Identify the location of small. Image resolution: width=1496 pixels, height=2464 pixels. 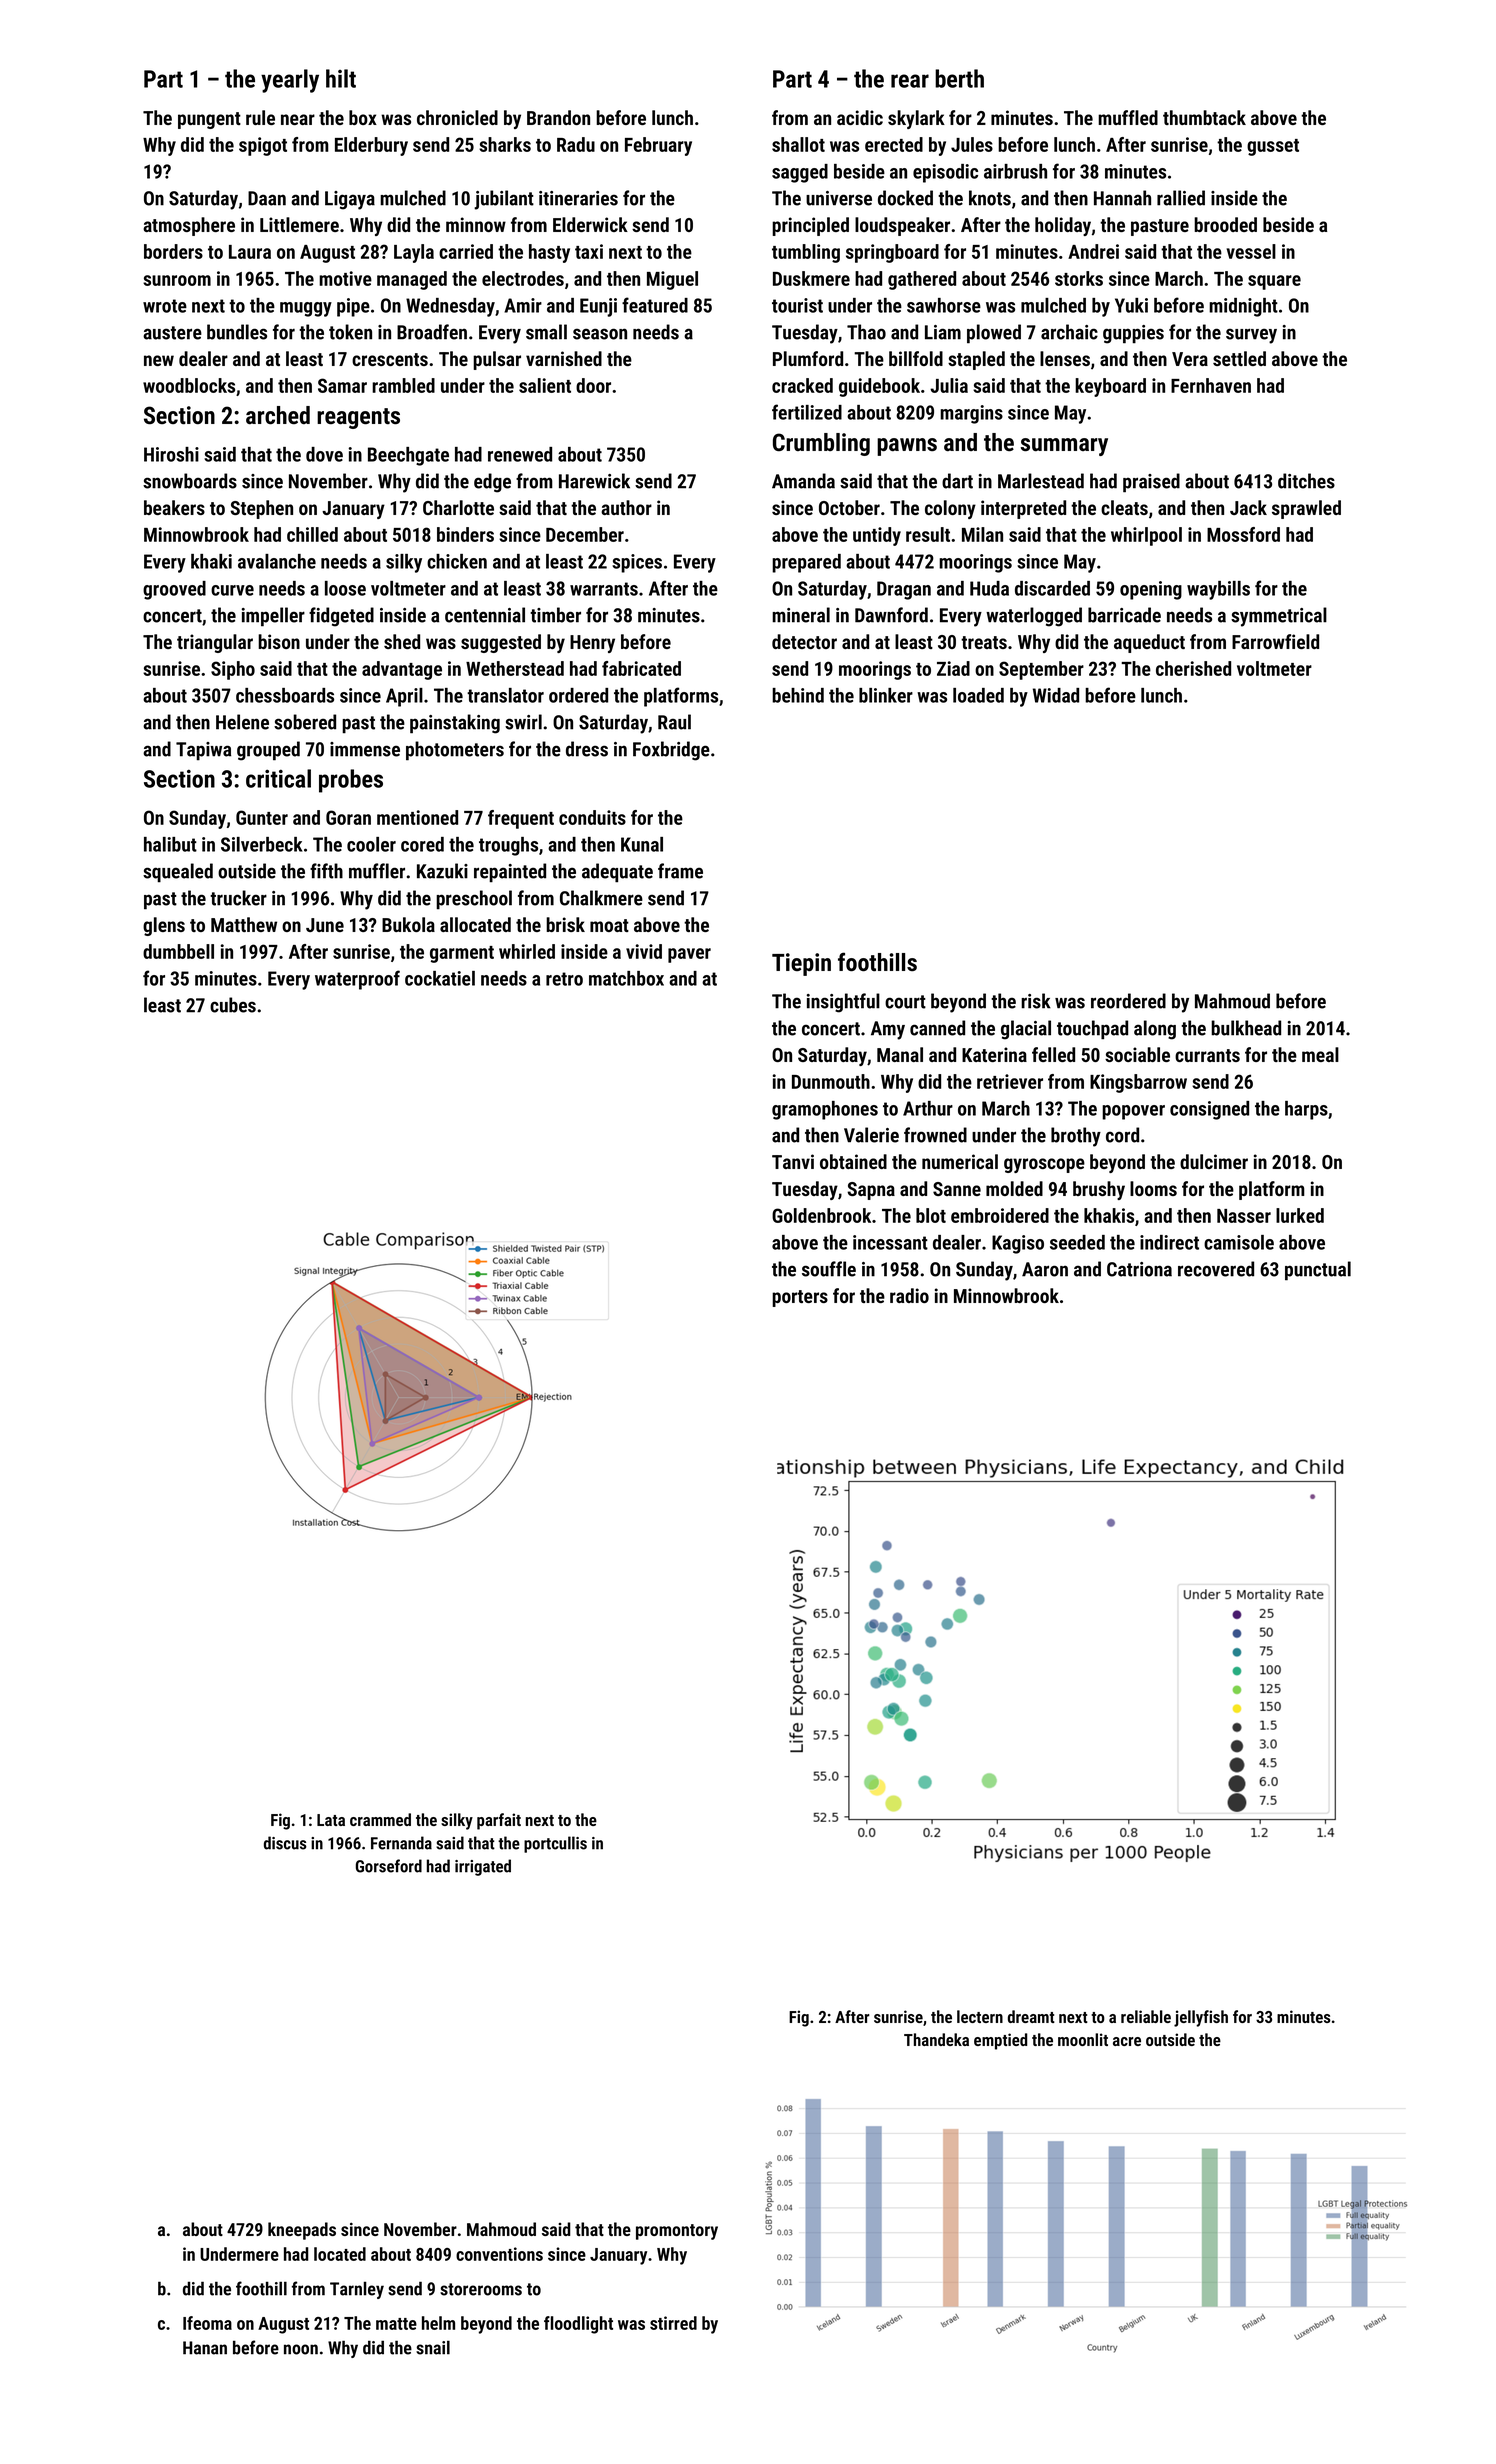
(546, 332).
